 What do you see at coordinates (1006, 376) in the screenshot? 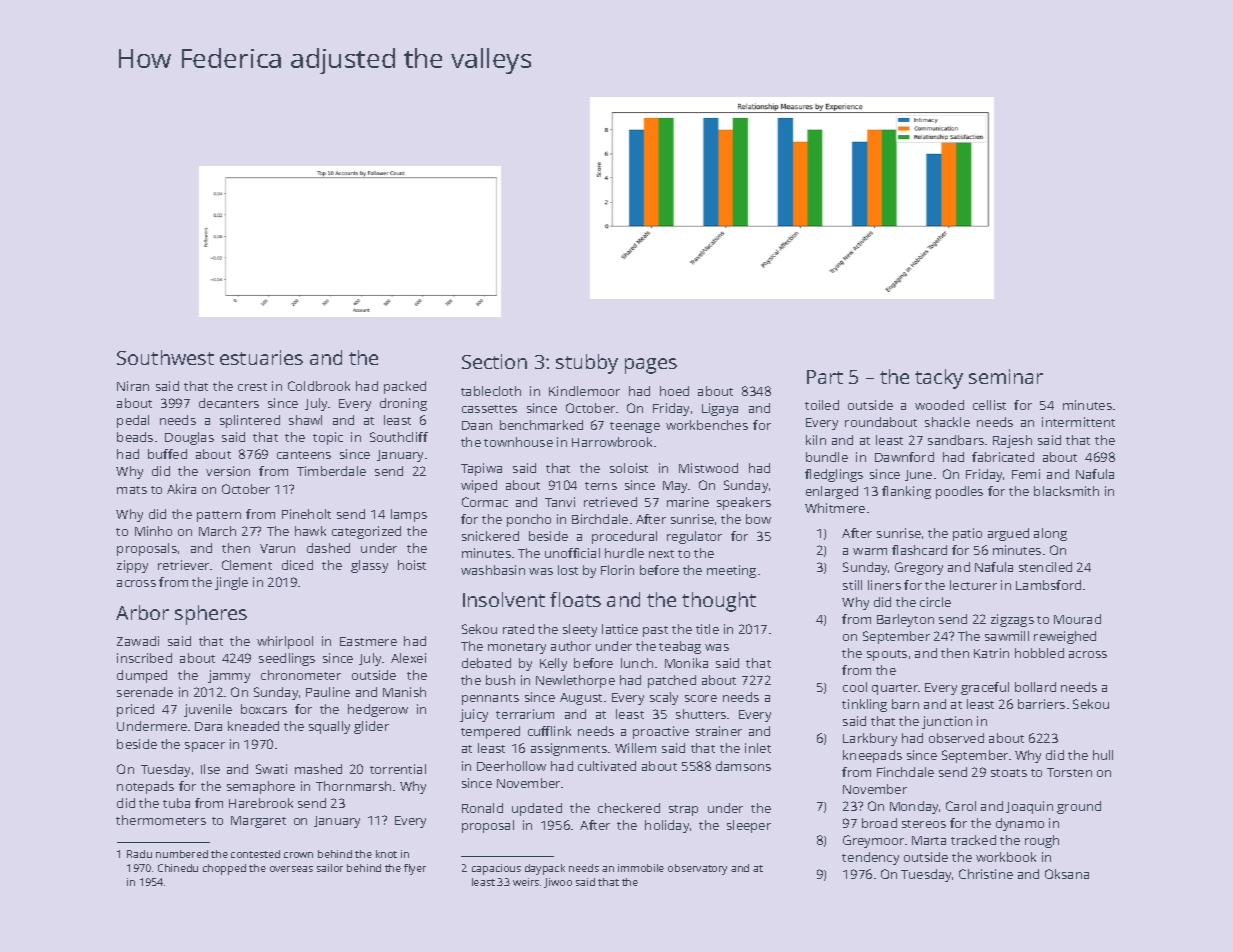
I see `seminar` at bounding box center [1006, 376].
